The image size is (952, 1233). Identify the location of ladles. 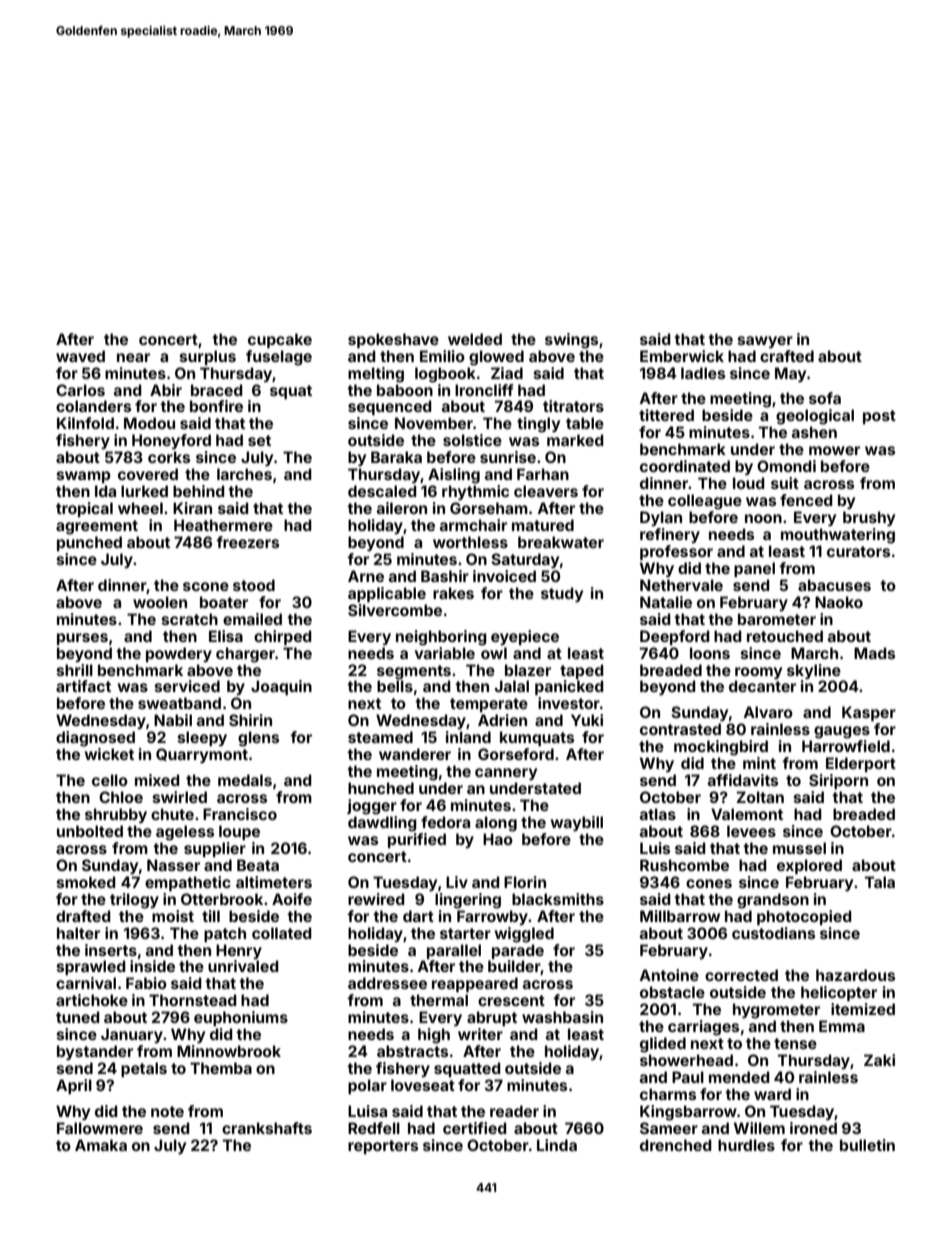
(703, 373).
